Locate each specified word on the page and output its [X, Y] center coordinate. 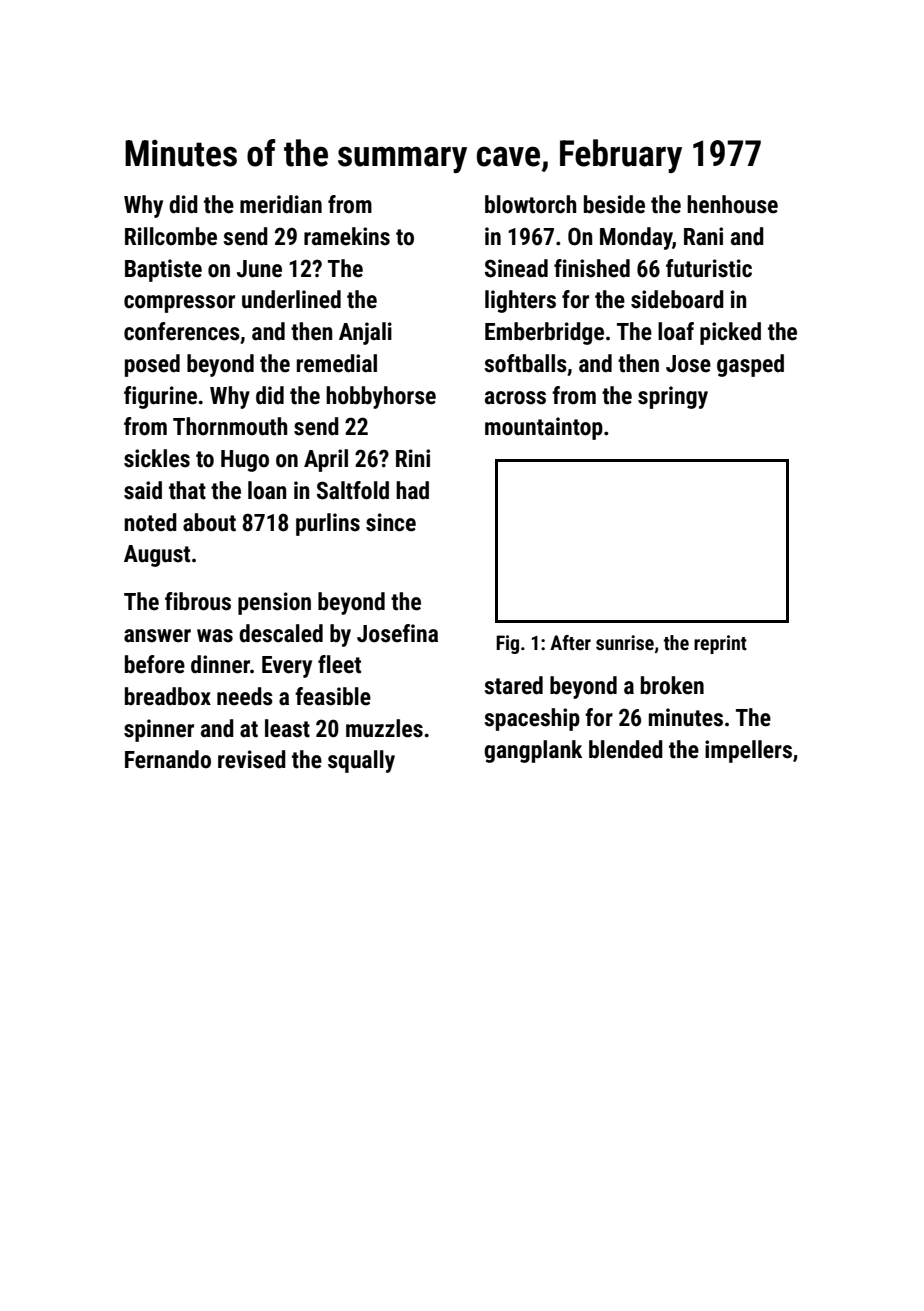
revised [252, 759]
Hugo [245, 461]
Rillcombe [171, 236]
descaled [281, 633]
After [570, 642]
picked [730, 333]
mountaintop [544, 428]
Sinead [516, 268]
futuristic [709, 268]
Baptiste [163, 270]
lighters [520, 301]
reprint [720, 644]
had [412, 490]
